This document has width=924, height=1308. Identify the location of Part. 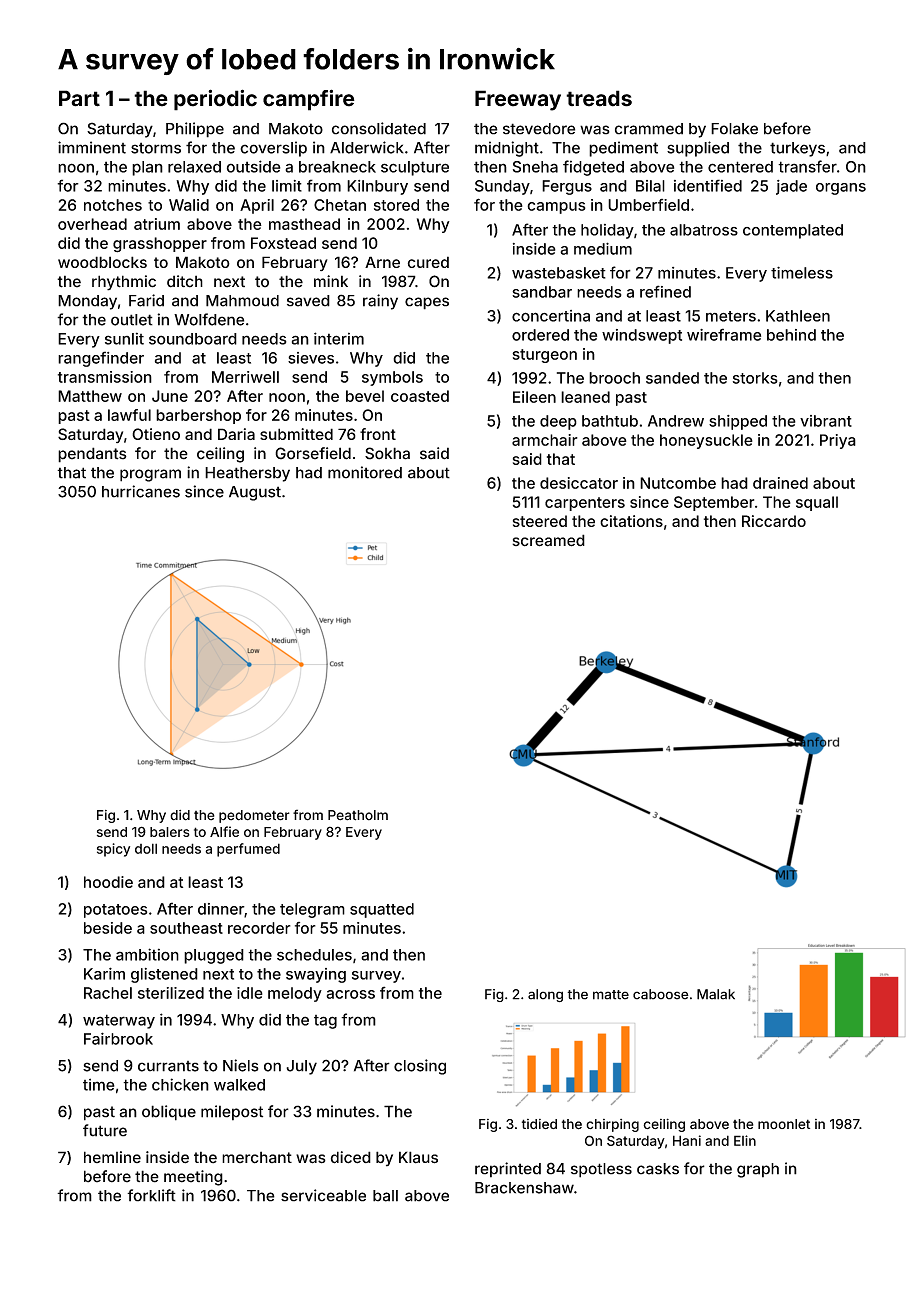
(79, 98).
